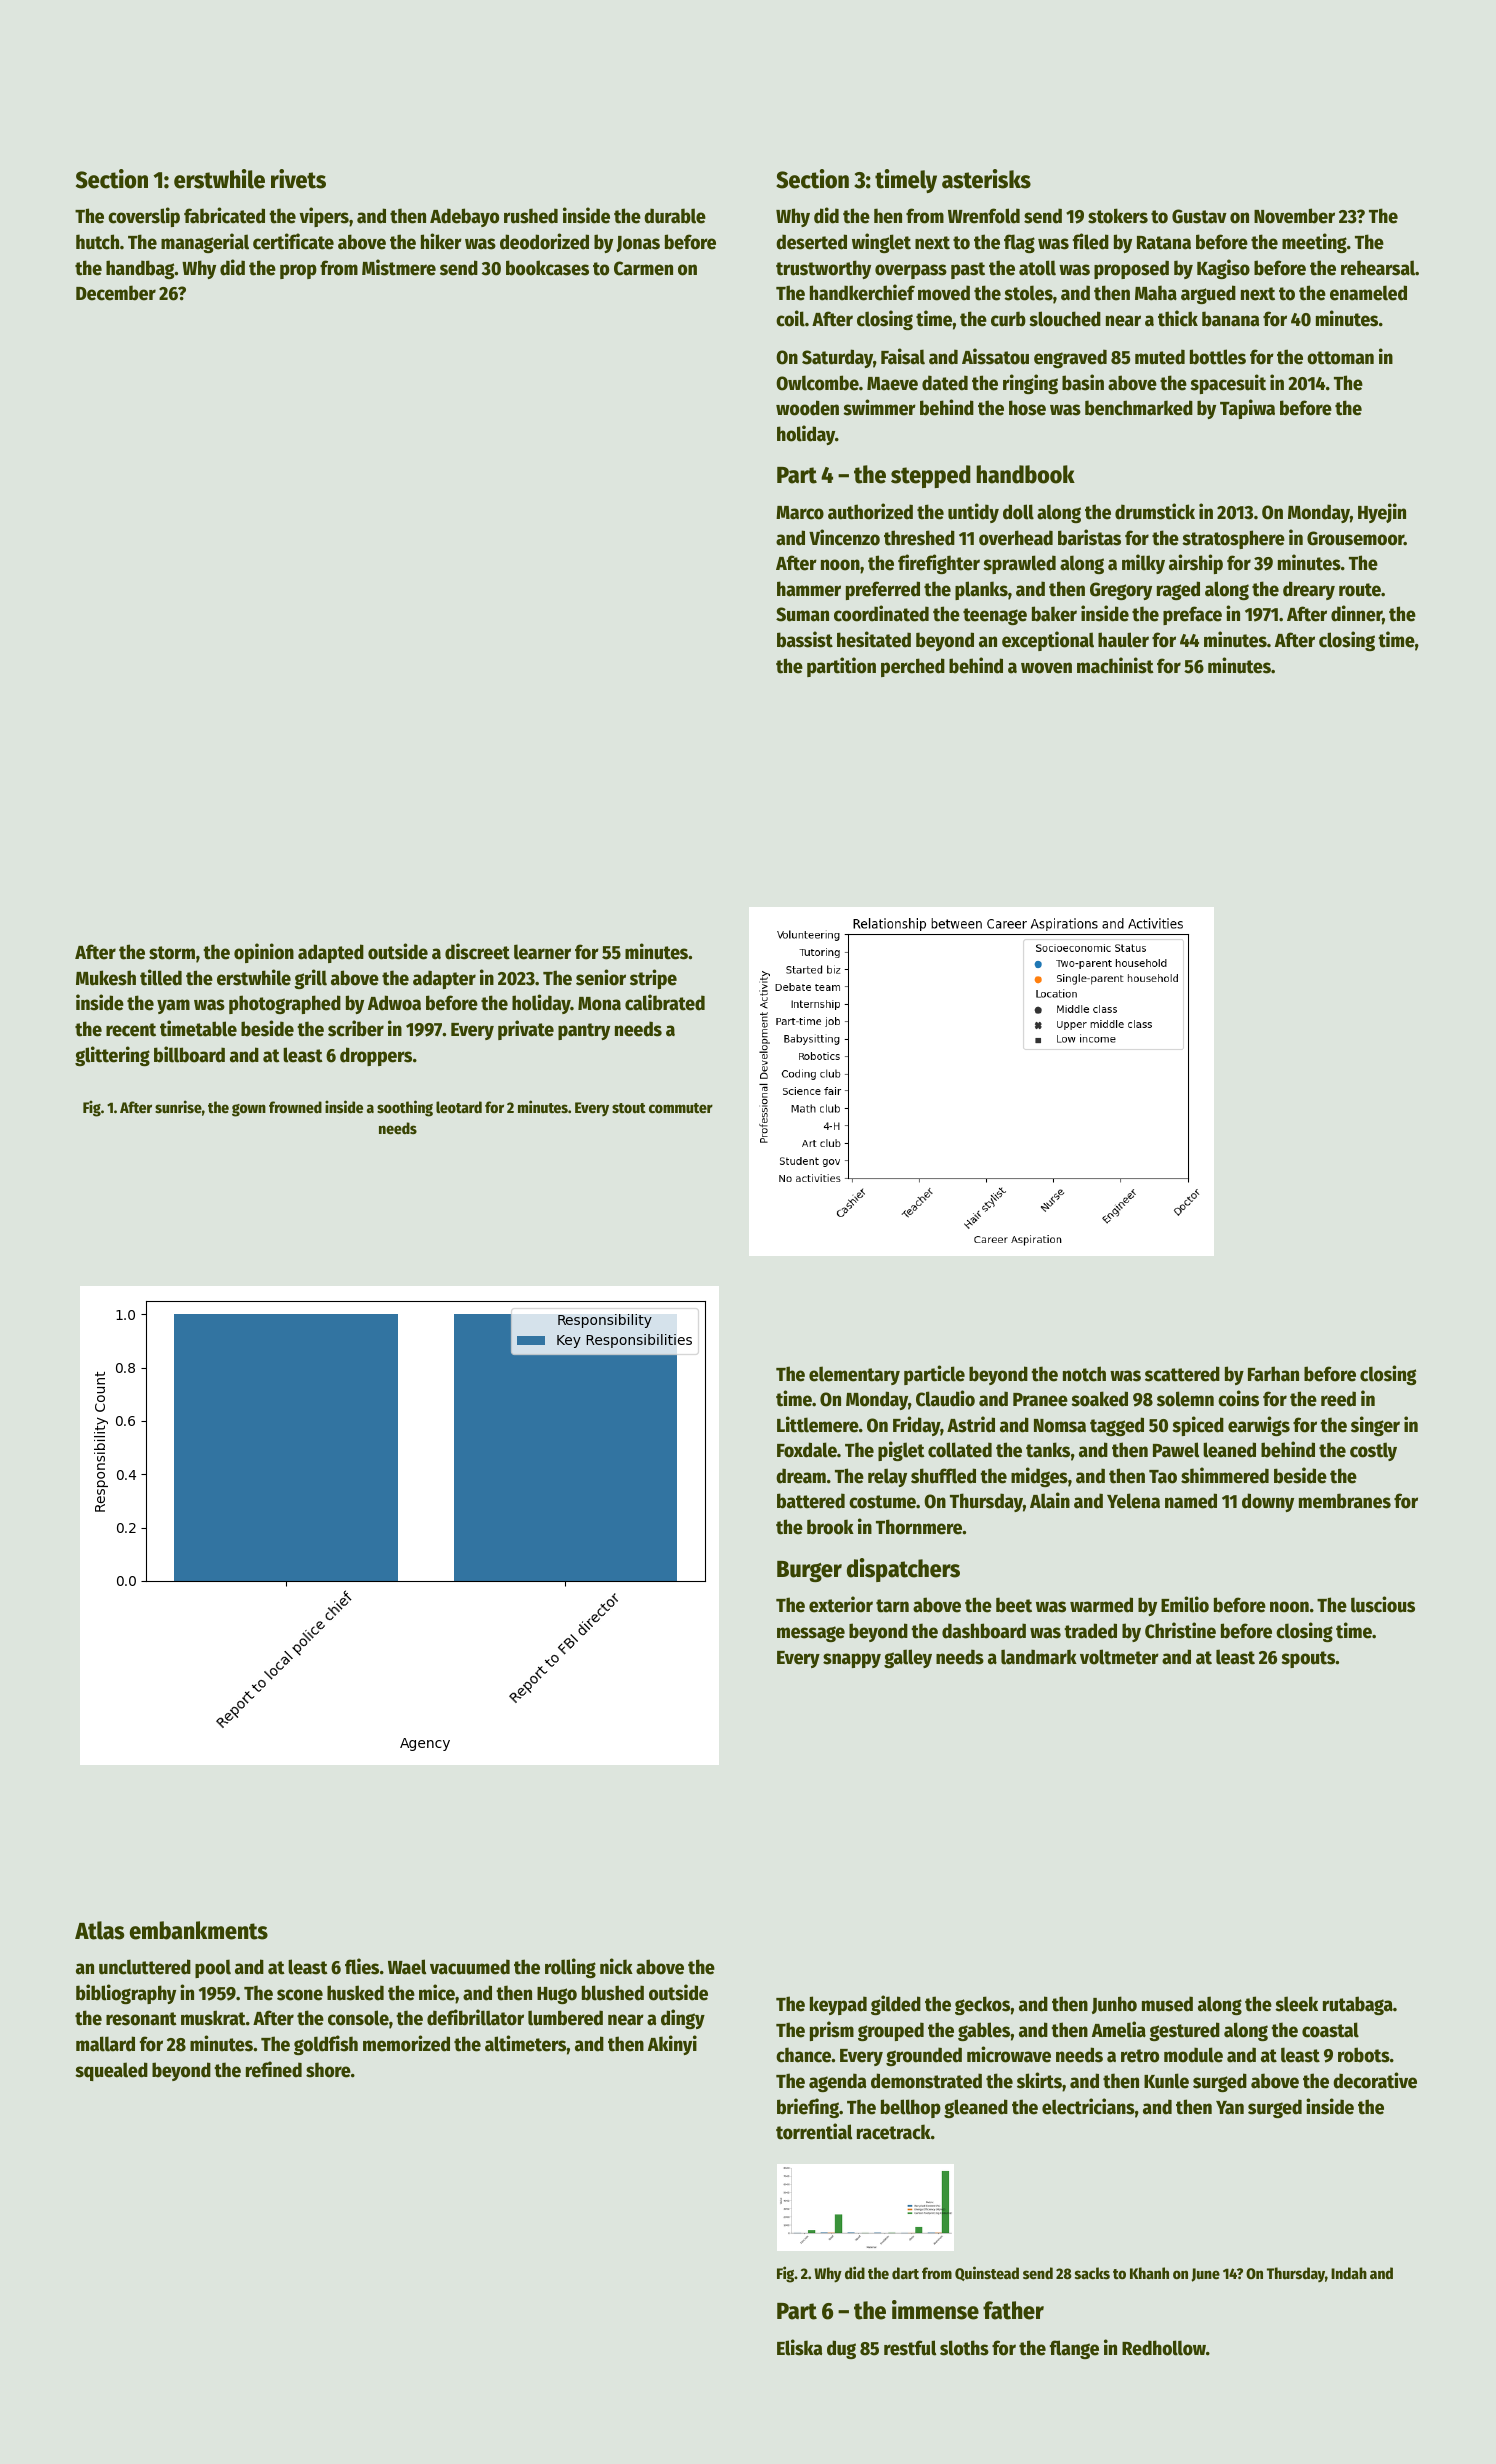  I want to click on costly, so click(1373, 1451).
